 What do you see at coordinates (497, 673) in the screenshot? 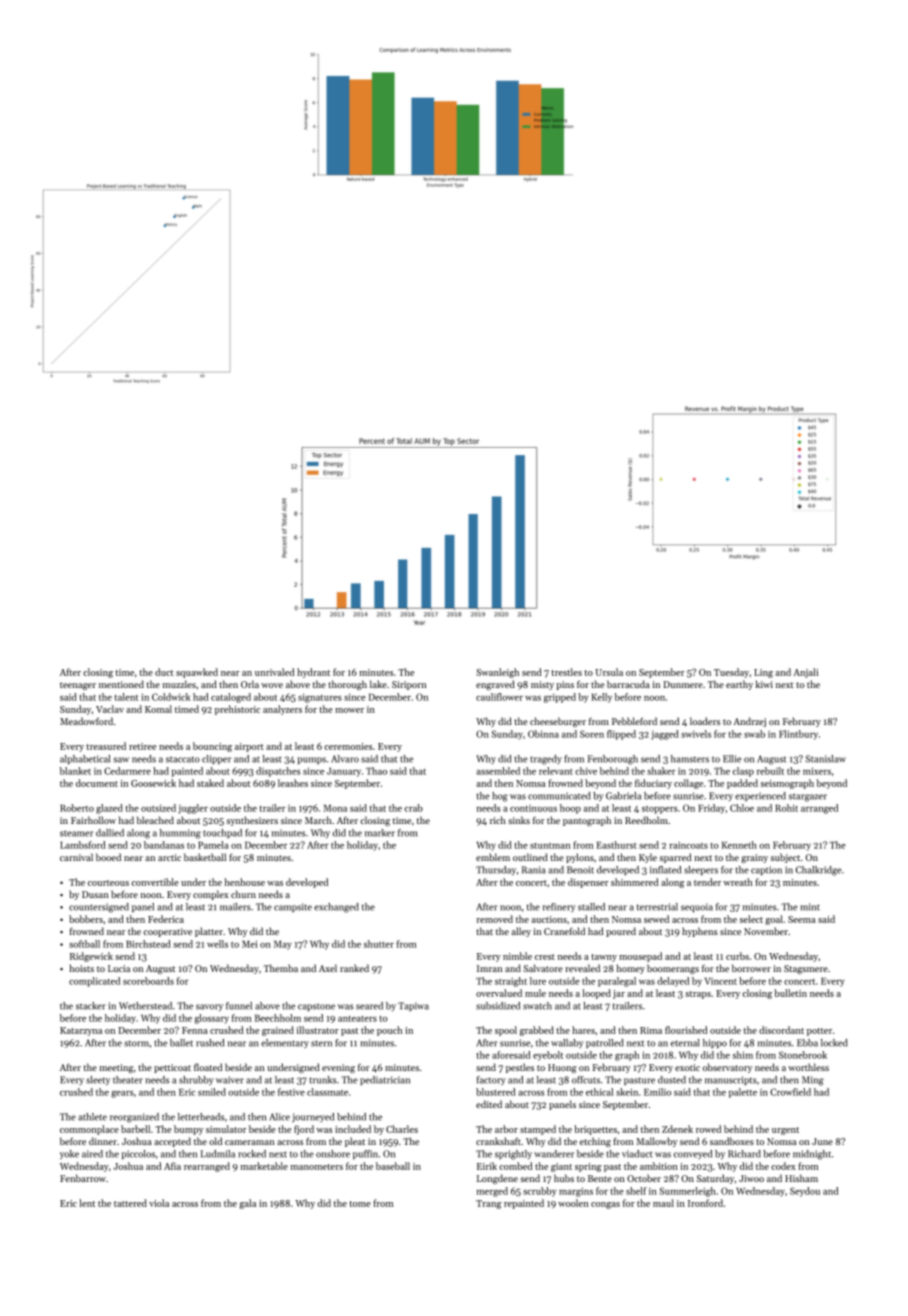
I see `Swanleigh` at bounding box center [497, 673].
